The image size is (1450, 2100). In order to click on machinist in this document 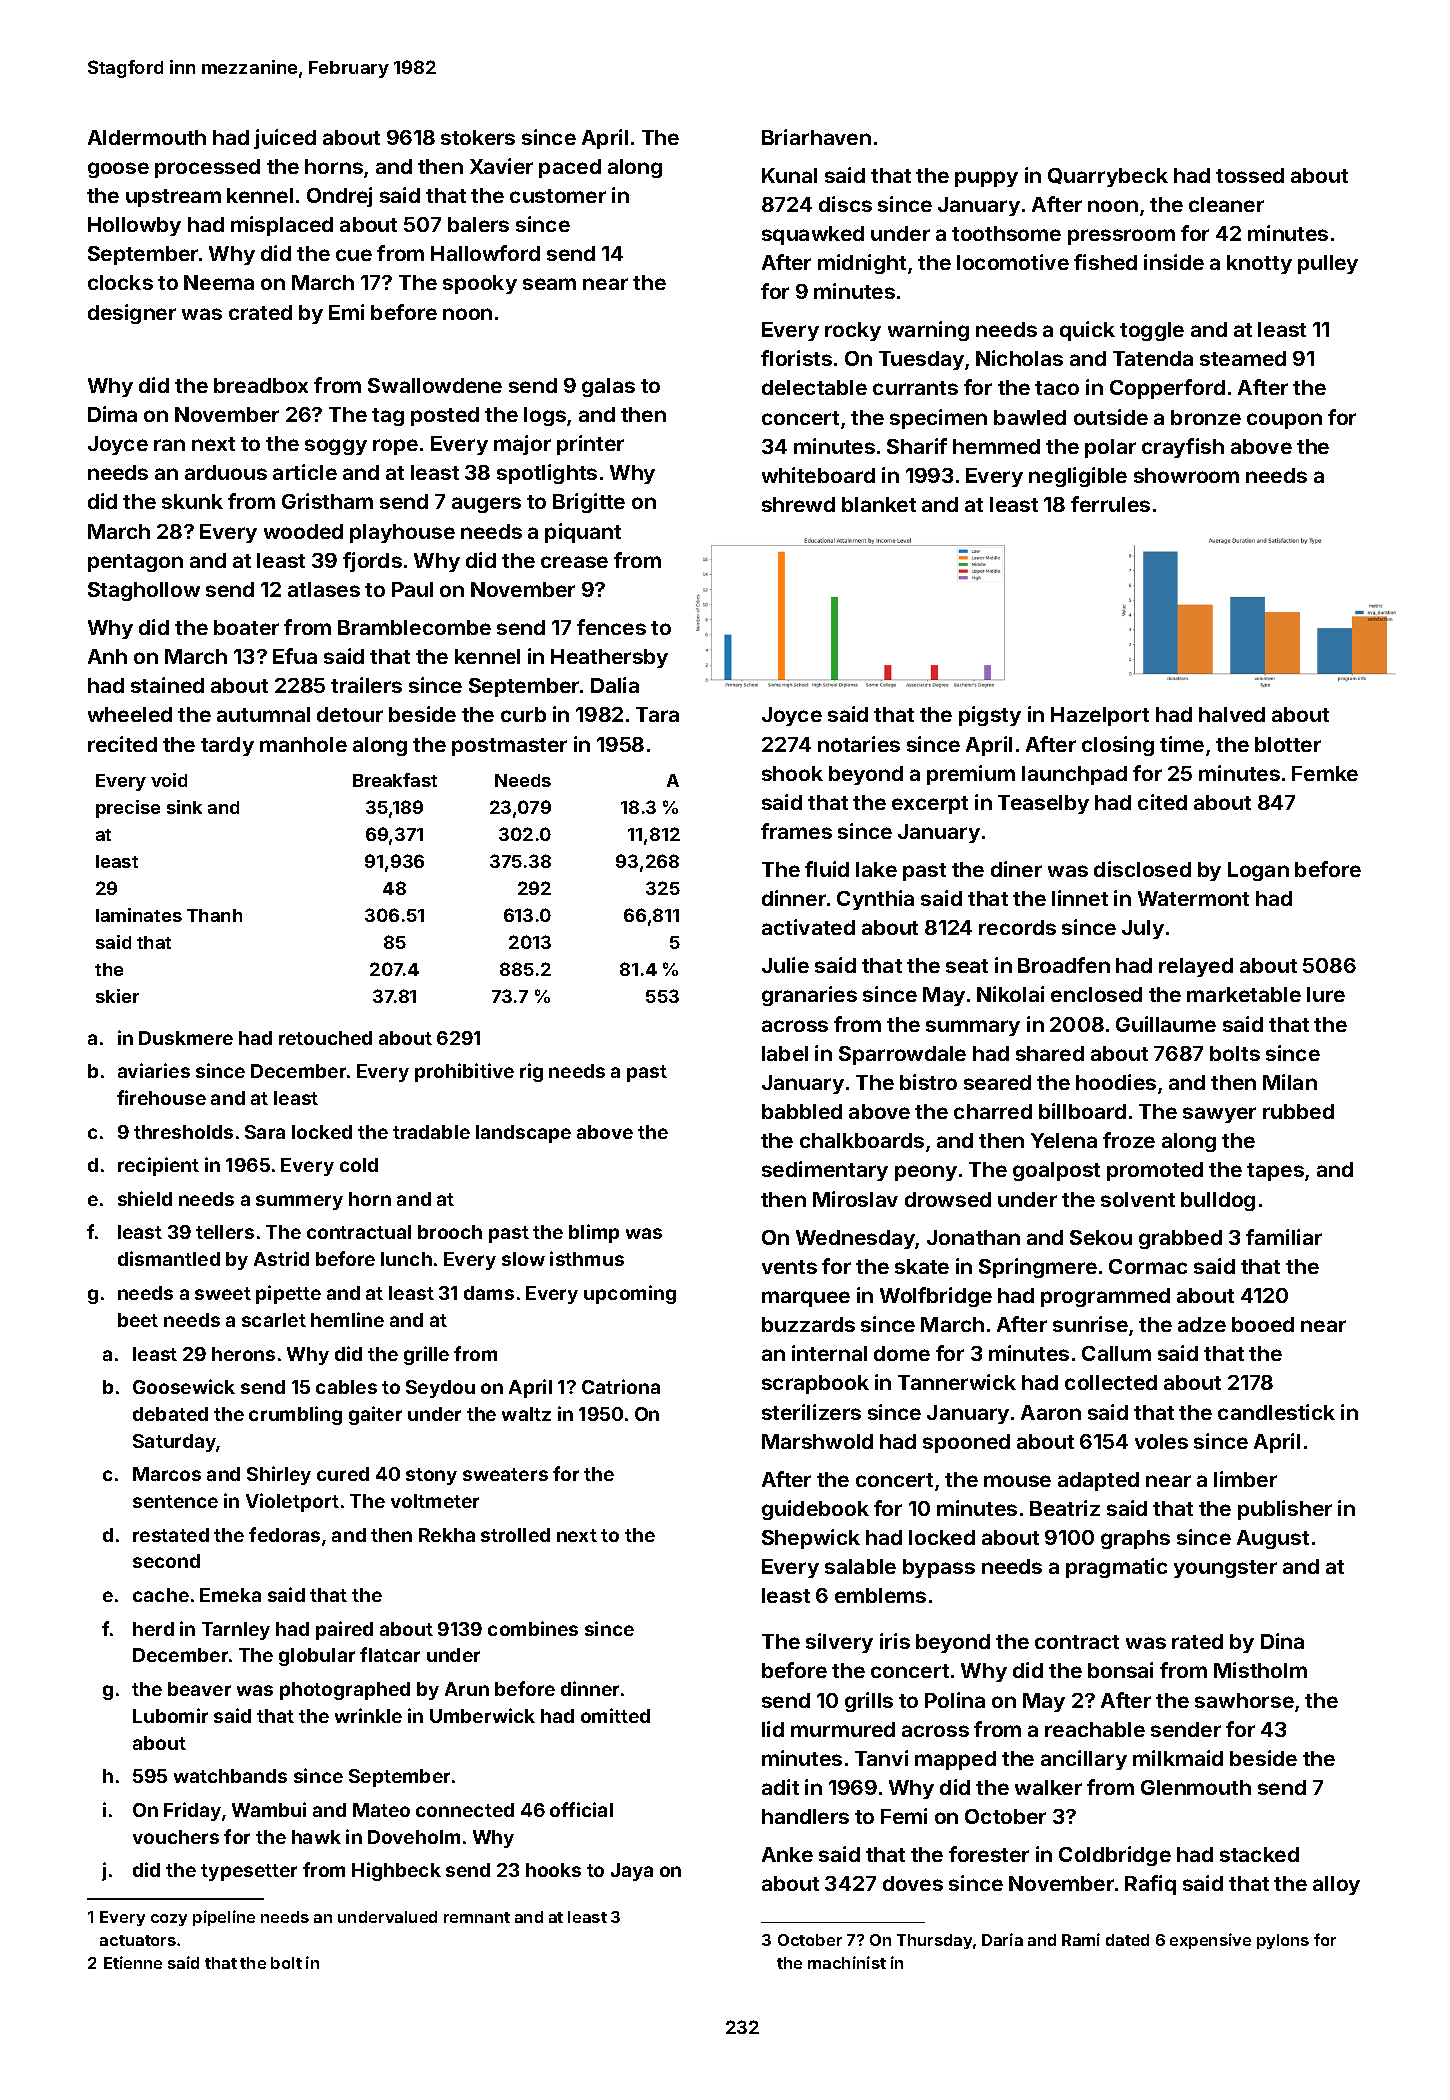, I will do `click(847, 1962)`.
